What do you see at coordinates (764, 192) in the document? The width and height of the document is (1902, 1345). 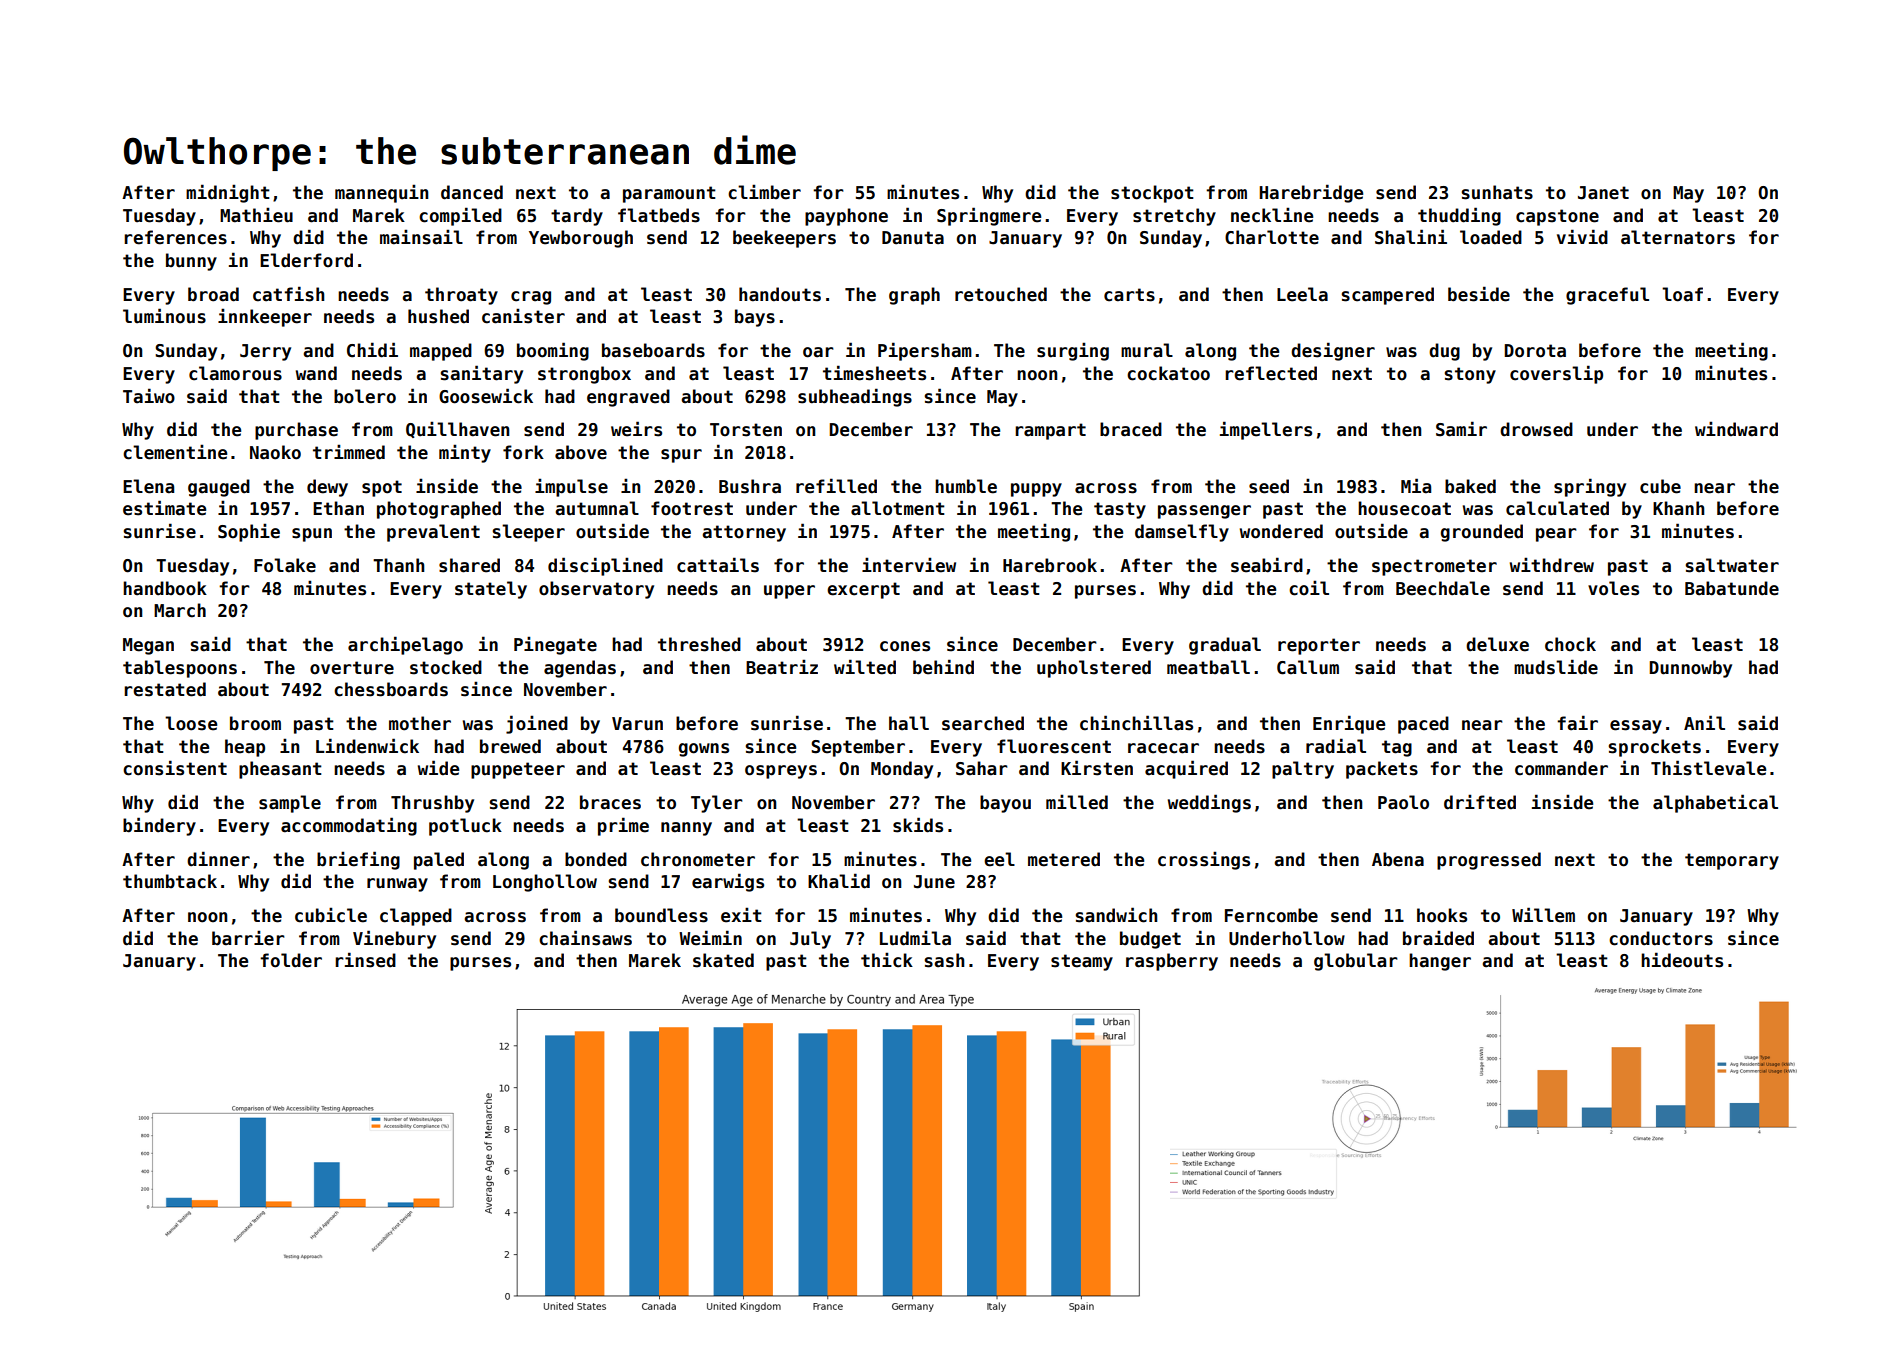 I see `climber` at bounding box center [764, 192].
